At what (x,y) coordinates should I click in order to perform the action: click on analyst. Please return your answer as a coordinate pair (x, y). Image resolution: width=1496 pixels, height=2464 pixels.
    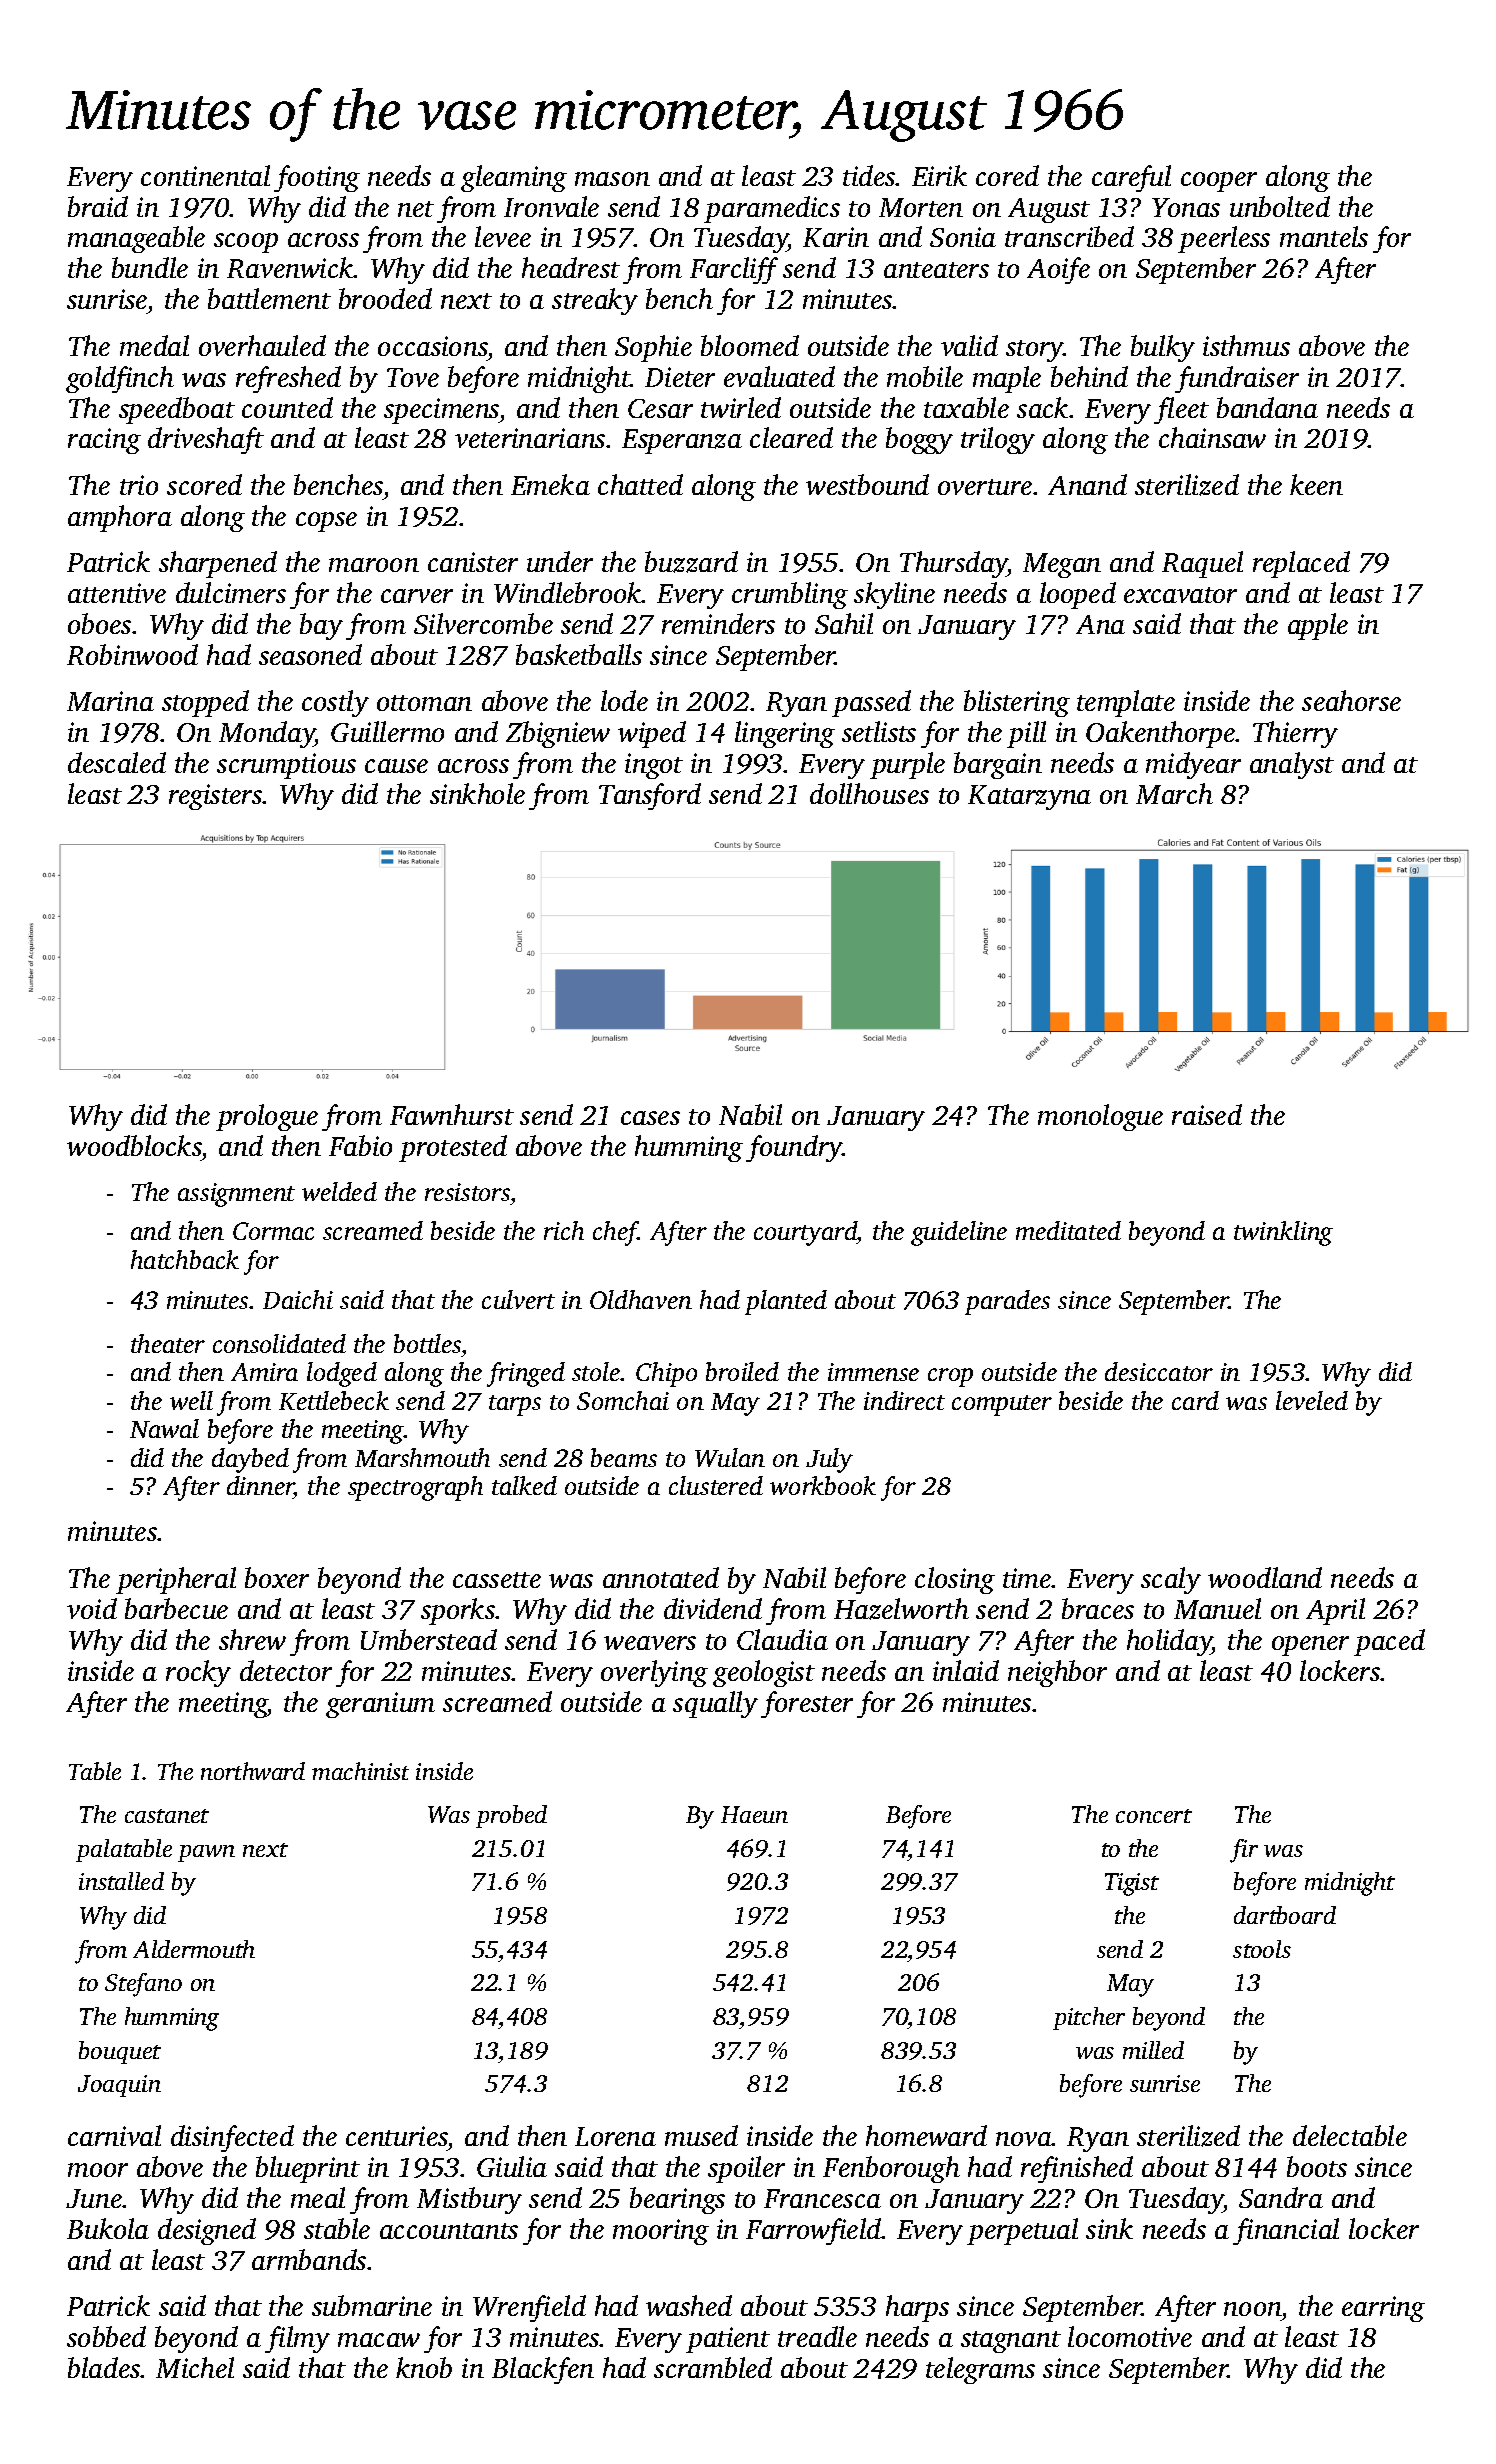
    Looking at the image, I should click on (1292, 765).
